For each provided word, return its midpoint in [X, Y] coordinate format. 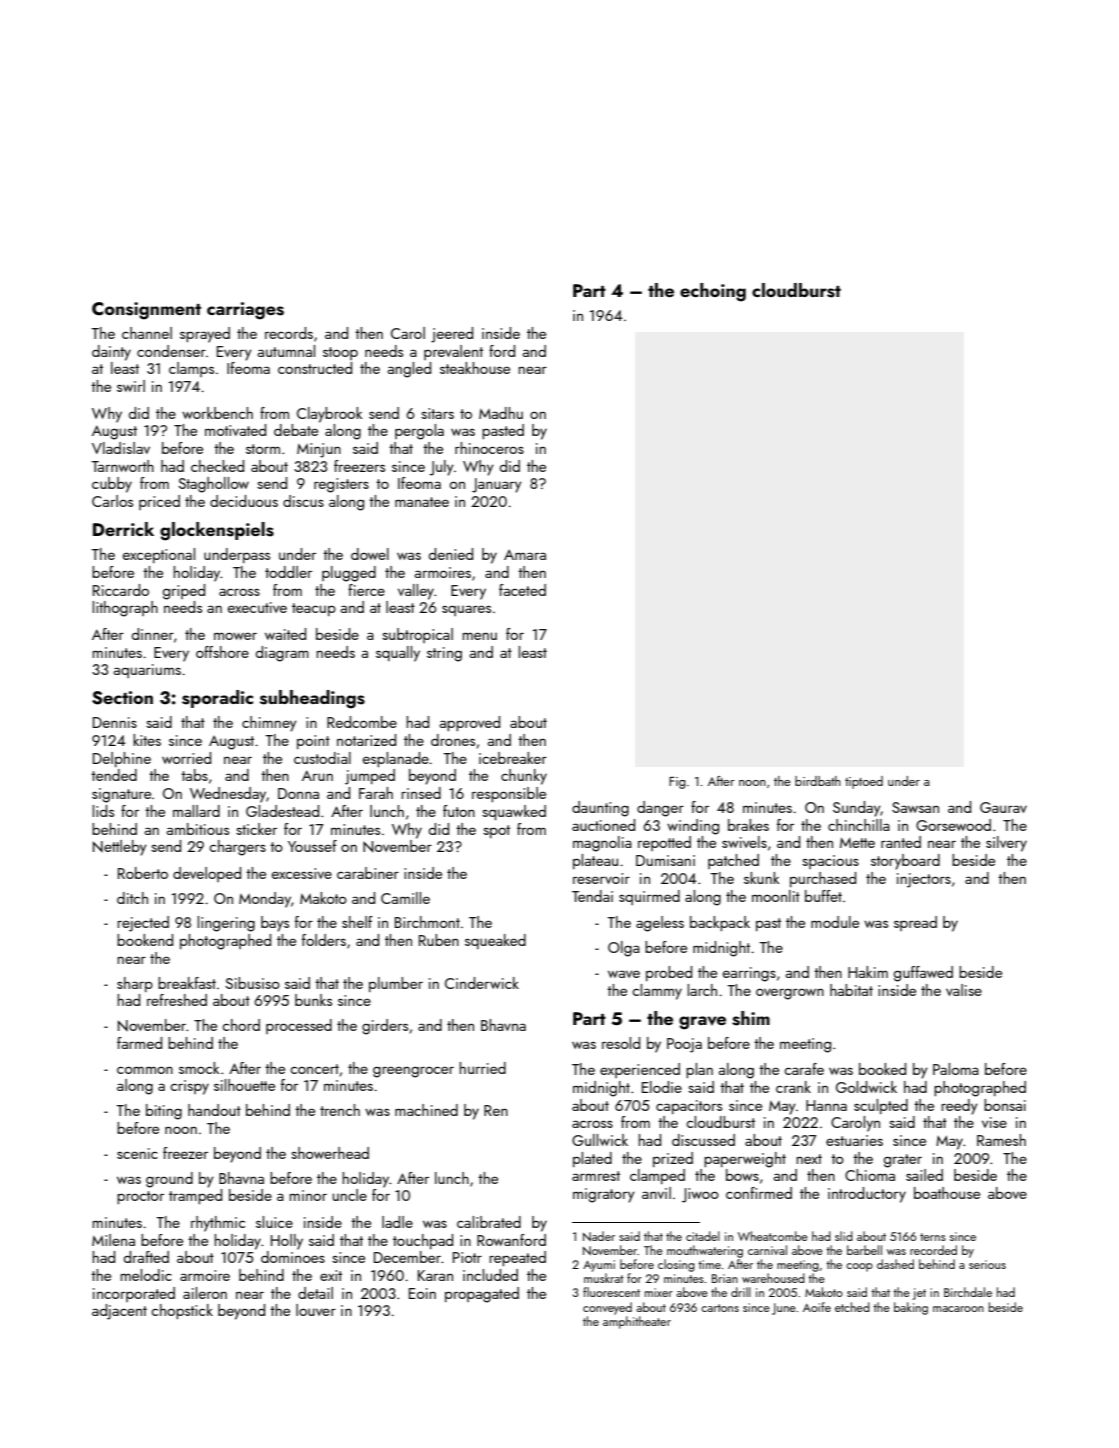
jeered [452, 335]
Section [122, 698]
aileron [205, 1293]
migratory [604, 1195]
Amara [525, 554]
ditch [132, 898]
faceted [522, 590]
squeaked [495, 941]
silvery [1006, 844]
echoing [713, 292]
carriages [245, 311]
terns [933, 1237]
